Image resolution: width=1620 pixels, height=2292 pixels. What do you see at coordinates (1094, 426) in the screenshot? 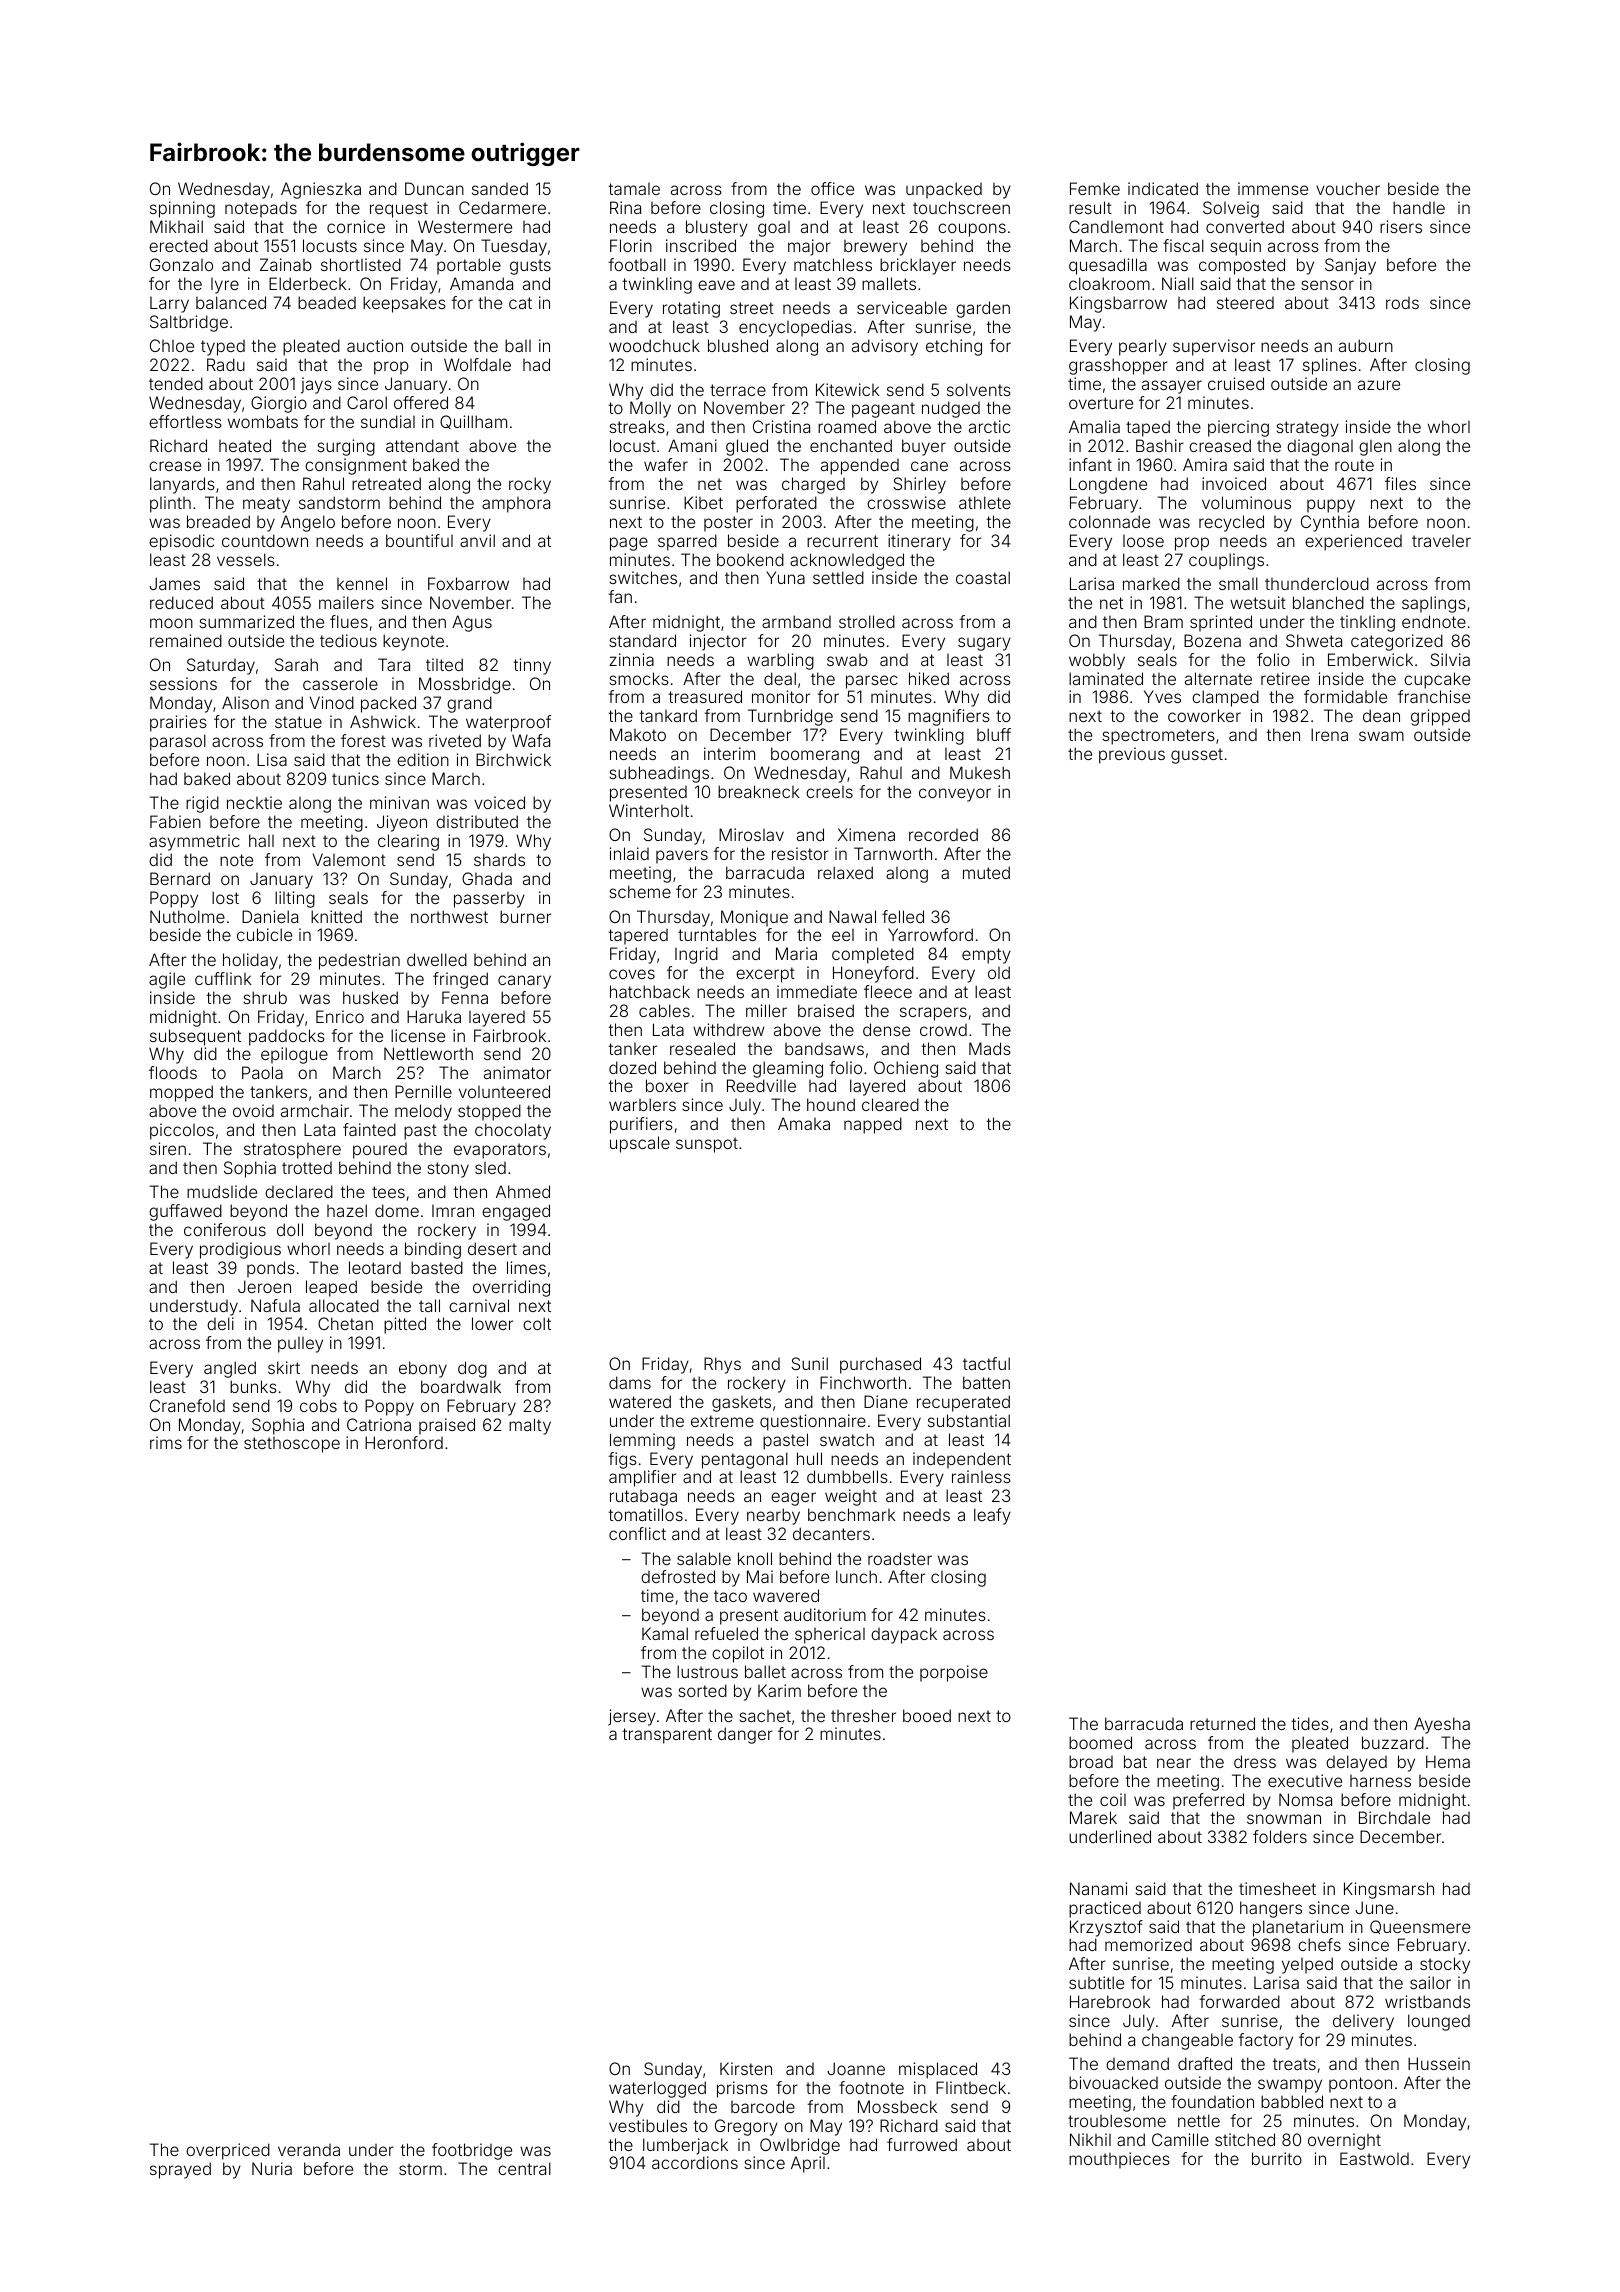
I see `Amalia` at bounding box center [1094, 426].
